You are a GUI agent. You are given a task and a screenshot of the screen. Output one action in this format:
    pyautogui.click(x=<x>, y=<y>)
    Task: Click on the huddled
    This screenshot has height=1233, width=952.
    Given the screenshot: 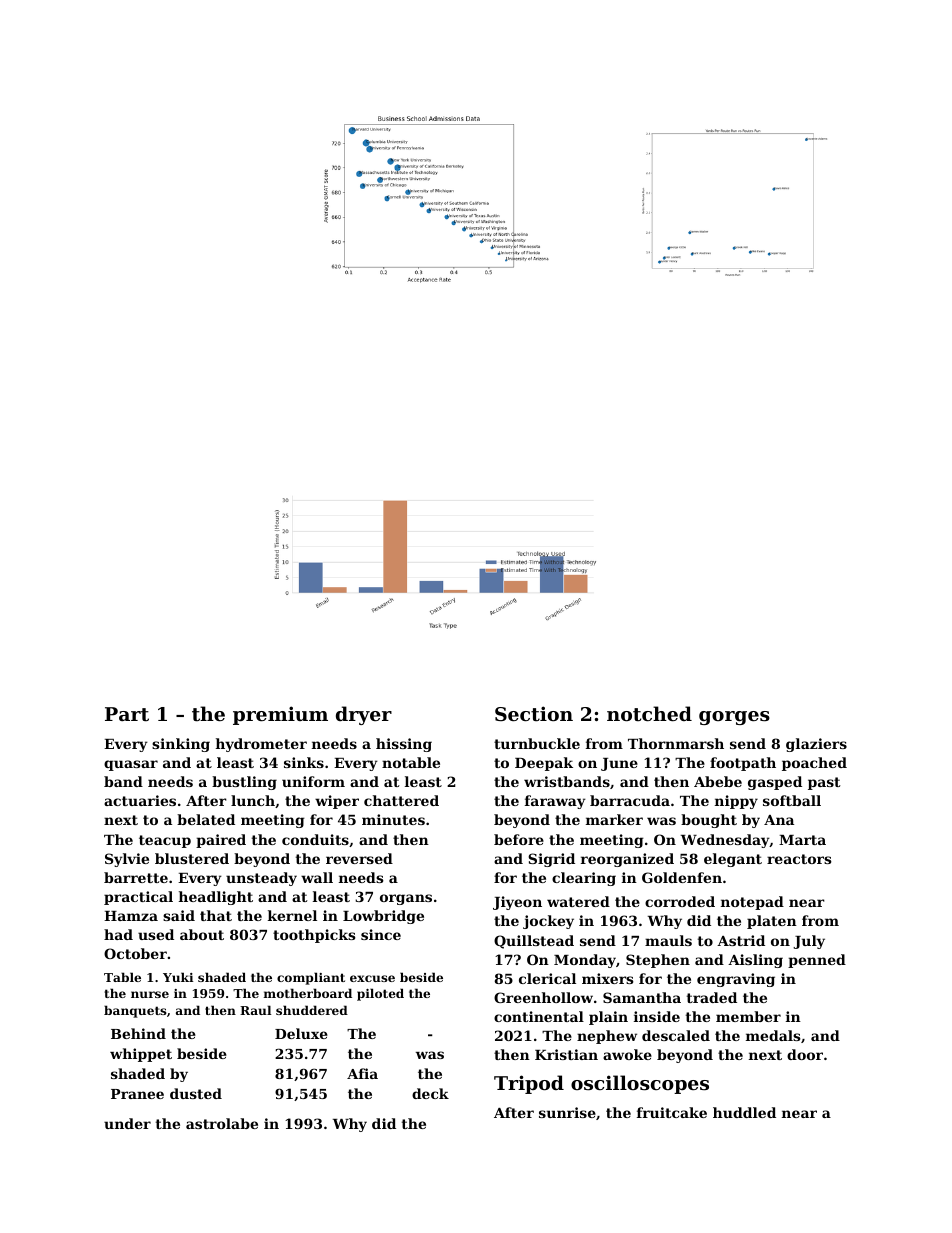 What is the action you would take?
    pyautogui.click(x=744, y=1112)
